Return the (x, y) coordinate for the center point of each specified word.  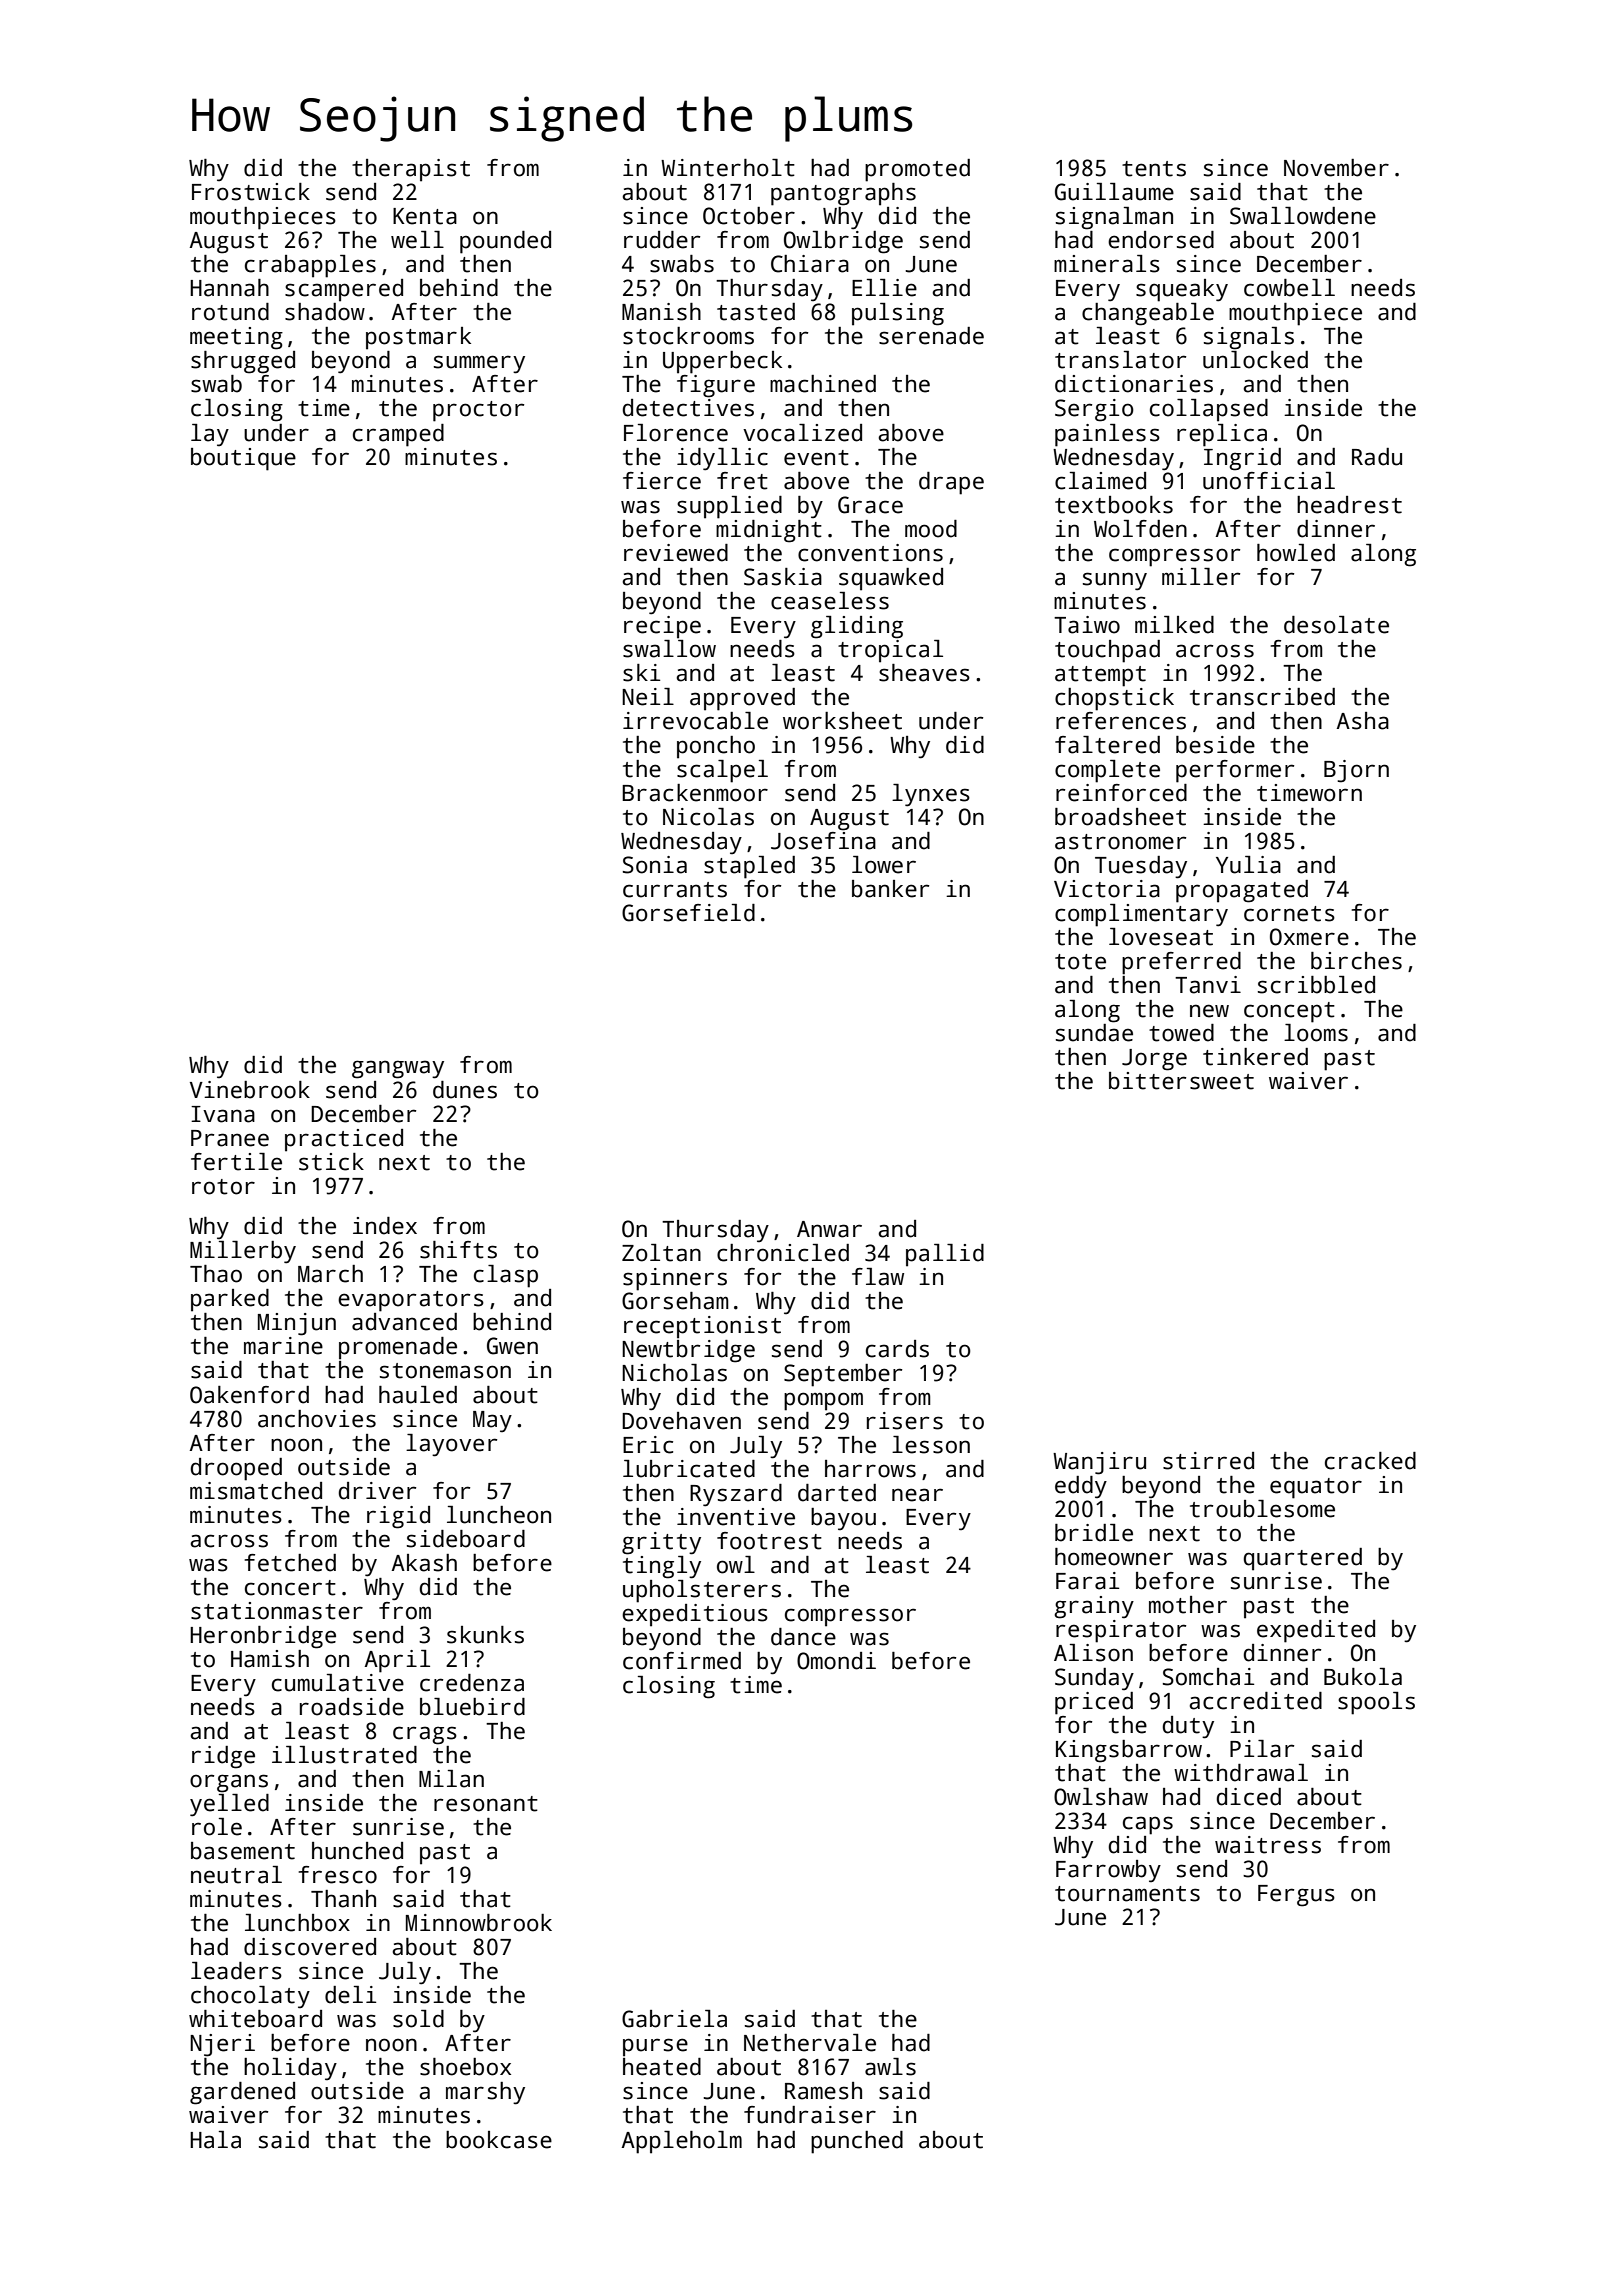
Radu (1377, 457)
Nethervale (810, 2043)
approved (742, 699)
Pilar (1262, 1749)
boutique (243, 459)
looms (1316, 1033)
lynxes (931, 795)
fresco (338, 1875)
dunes (465, 1090)
